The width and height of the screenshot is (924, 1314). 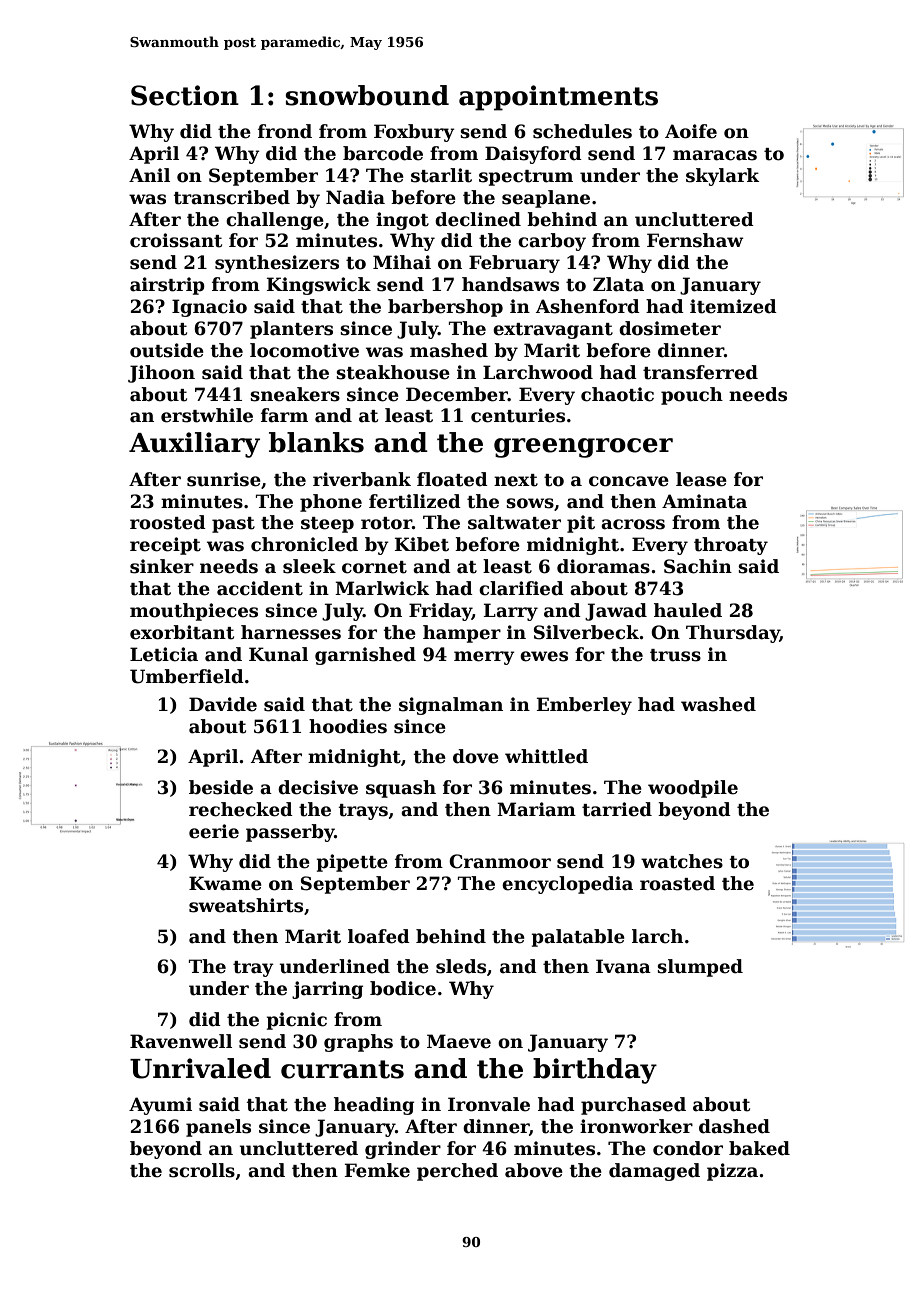 What do you see at coordinates (546, 199) in the screenshot?
I see `seaplane` at bounding box center [546, 199].
